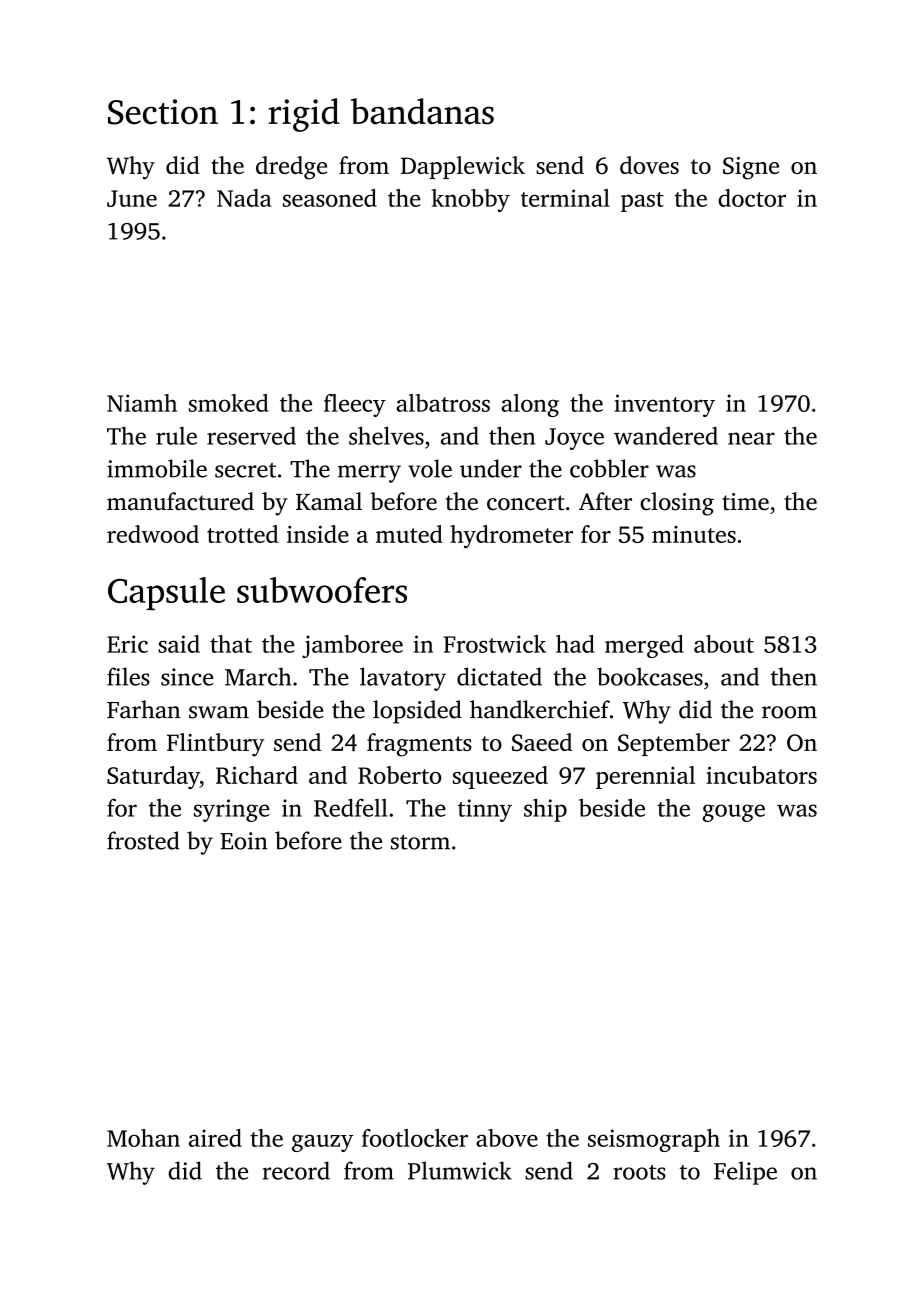  Describe the element at coordinates (352, 646) in the page. I see `jamboree` at that location.
